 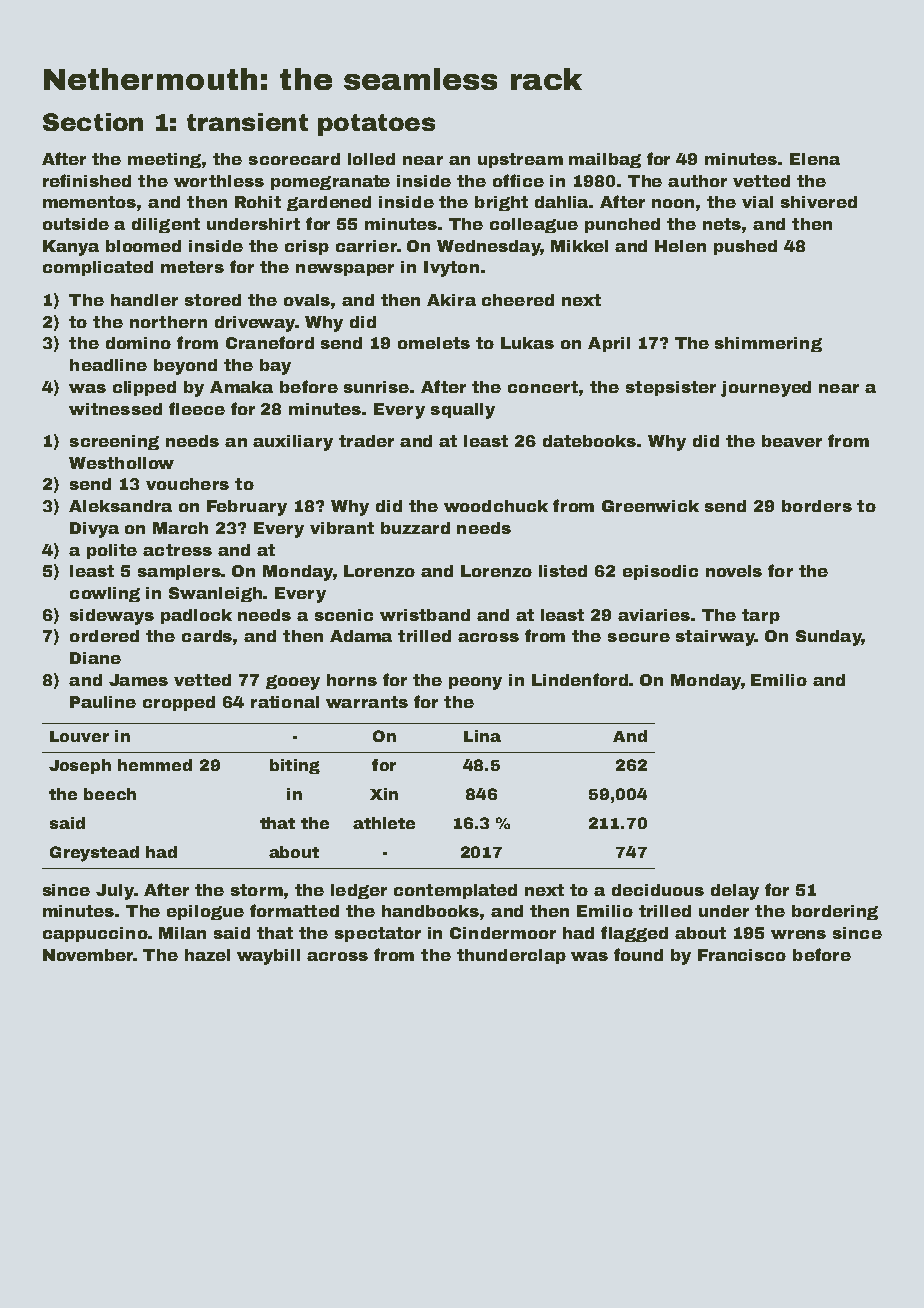 I want to click on ledger, so click(x=359, y=891).
